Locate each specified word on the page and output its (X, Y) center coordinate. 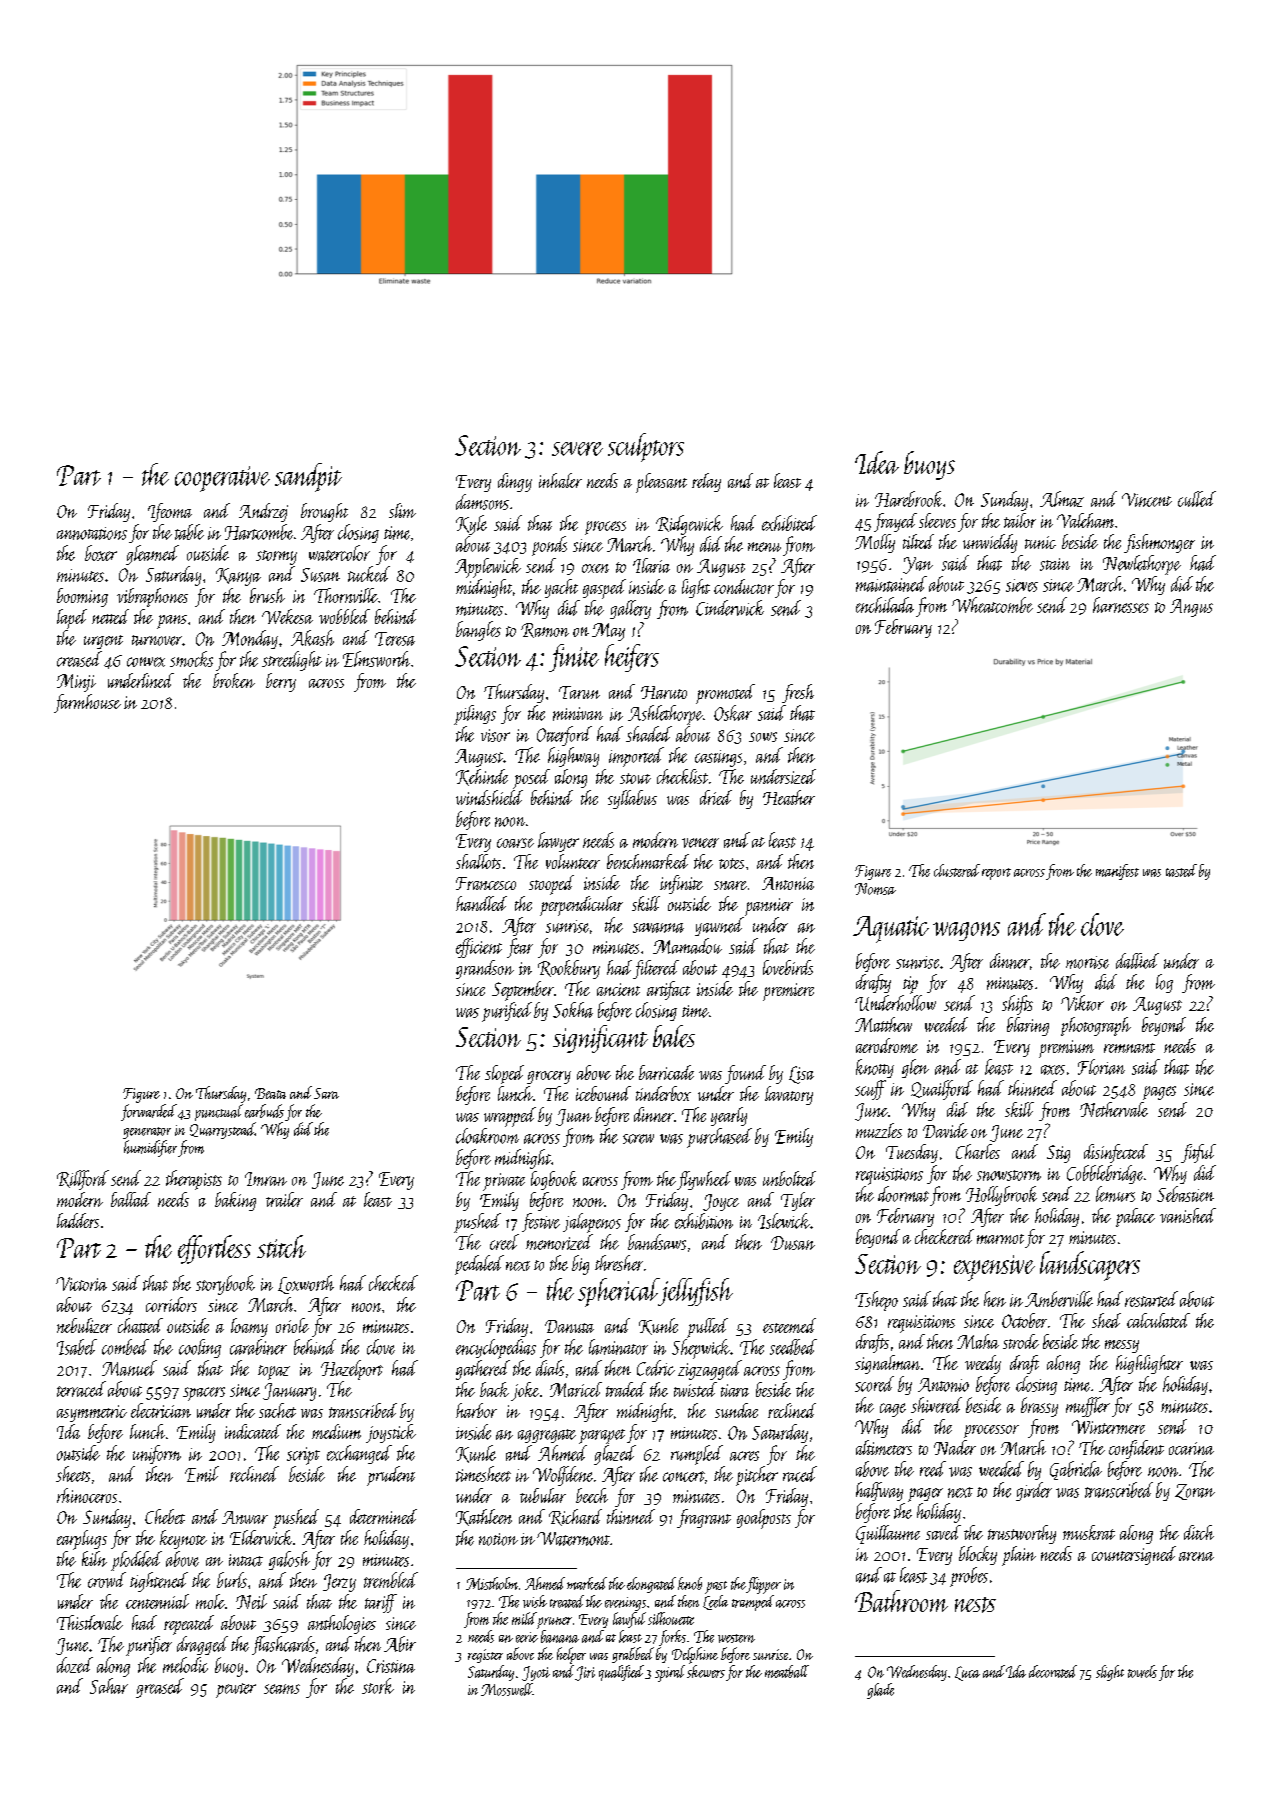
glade (880, 1691)
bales (674, 1036)
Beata (270, 1093)
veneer (700, 843)
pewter (236, 1690)
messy (1122, 1346)
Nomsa (875, 889)
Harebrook (908, 499)
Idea (877, 462)
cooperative (222, 479)
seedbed (793, 1347)
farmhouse (87, 703)
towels (1142, 1671)
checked (393, 1283)
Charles (978, 1151)
